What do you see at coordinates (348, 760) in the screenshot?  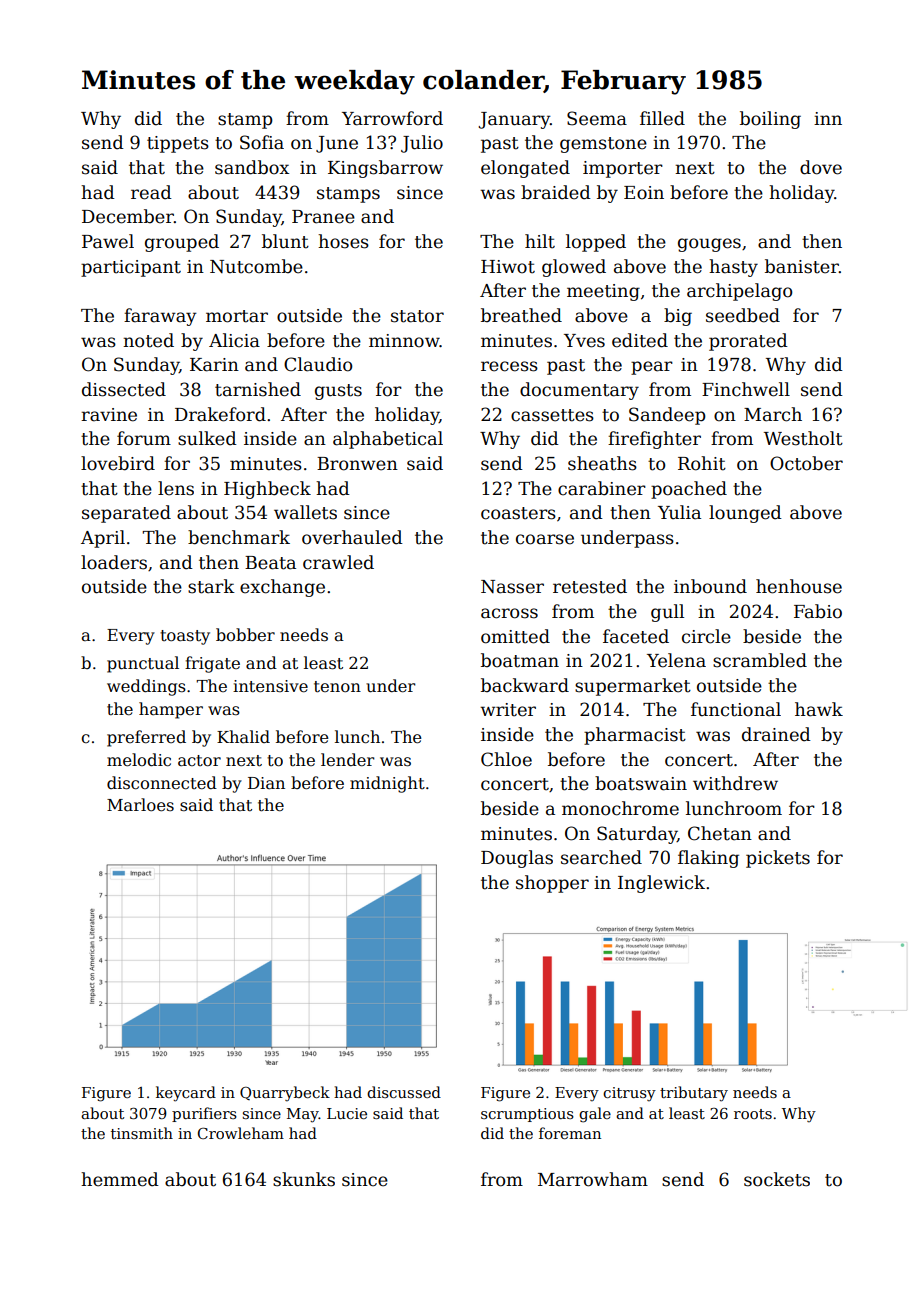 I see `lender` at bounding box center [348, 760].
